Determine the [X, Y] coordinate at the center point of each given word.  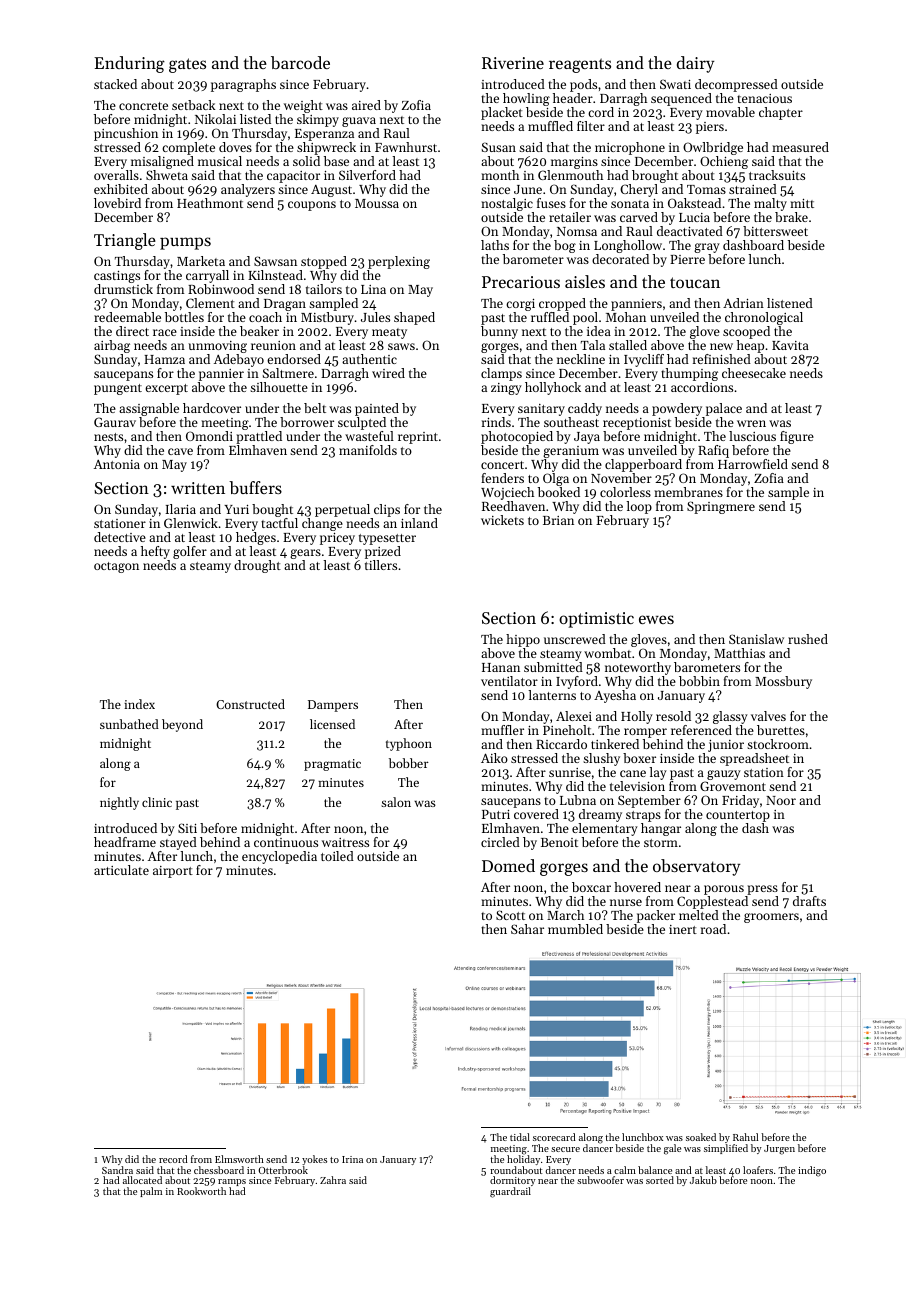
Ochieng [724, 162]
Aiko [494, 758]
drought [257, 566]
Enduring [129, 64]
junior [726, 746]
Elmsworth [239, 1159]
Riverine [513, 63]
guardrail [510, 1192]
